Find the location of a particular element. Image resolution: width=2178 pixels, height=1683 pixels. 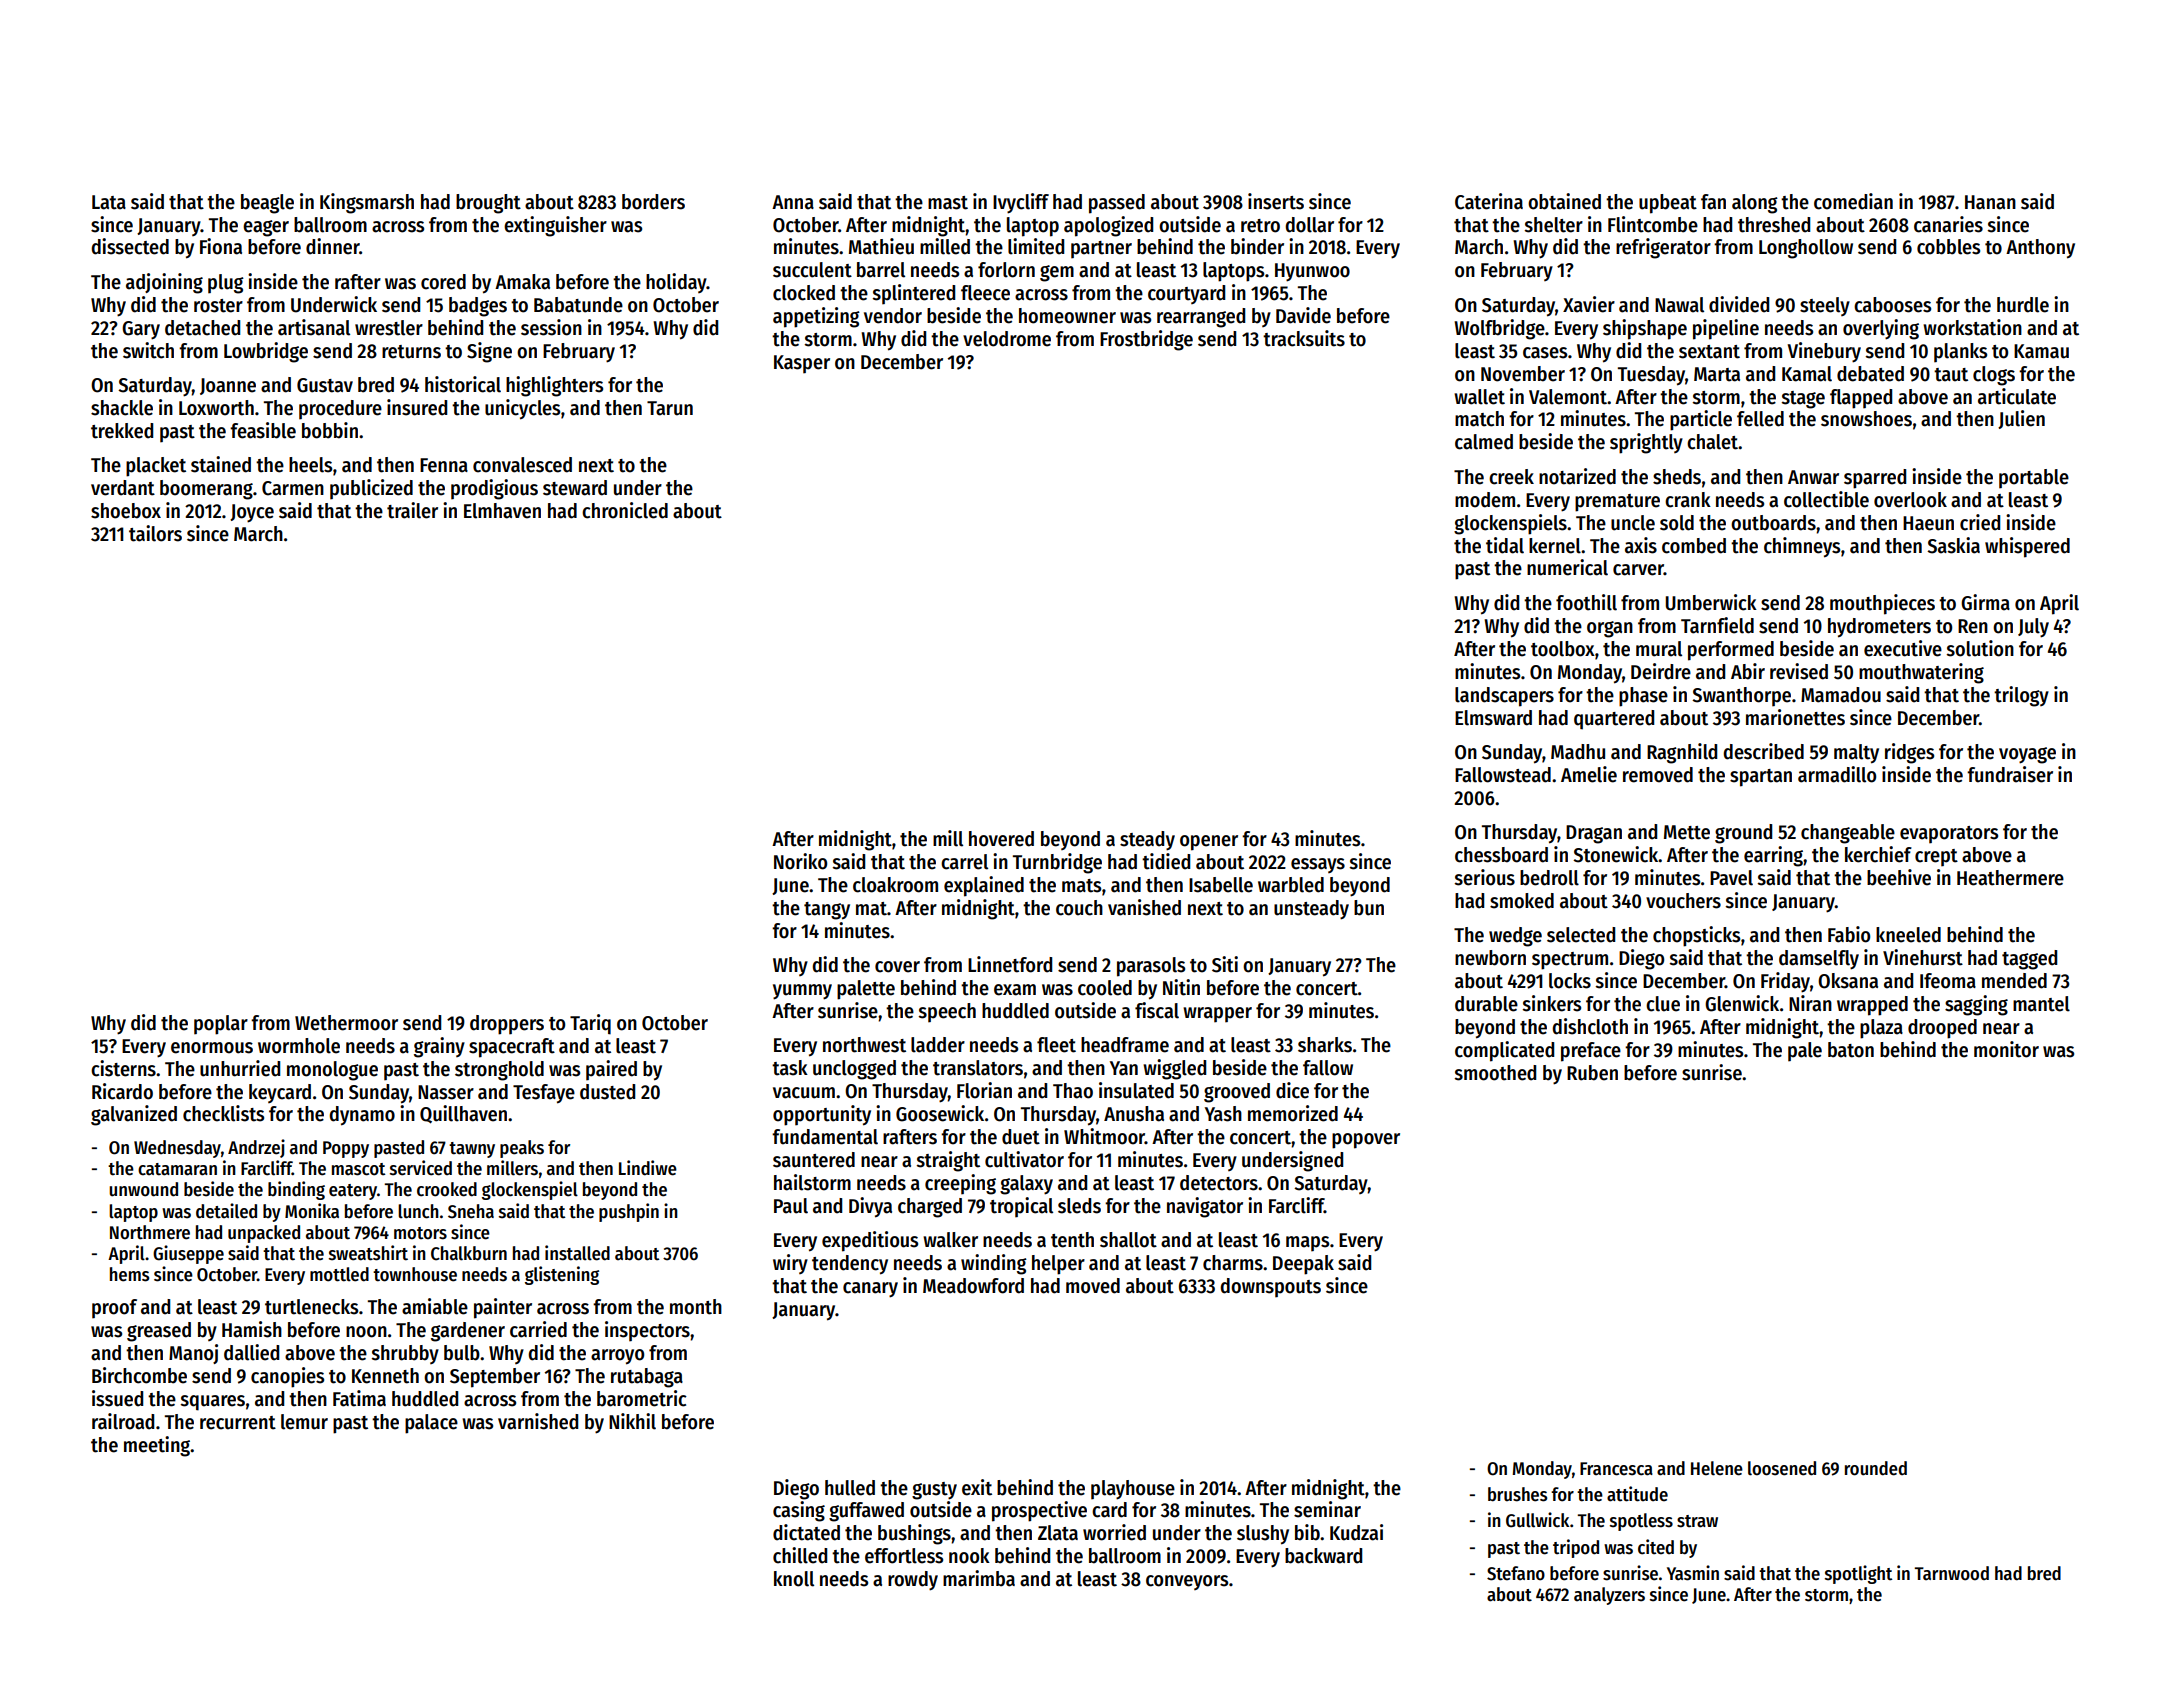

procedure is located at coordinates (340, 410).
